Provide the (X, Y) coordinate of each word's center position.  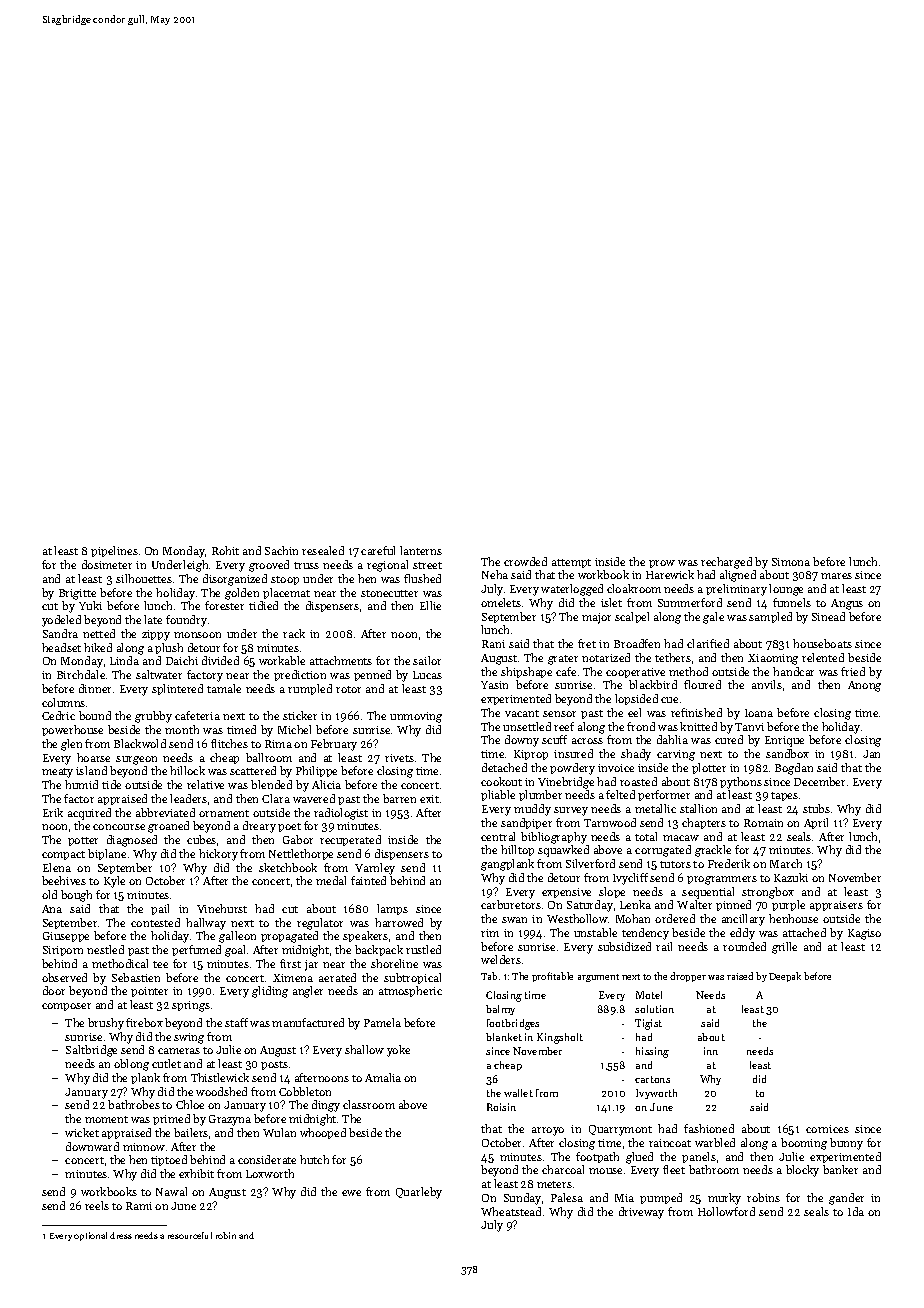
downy (522, 741)
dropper (688, 977)
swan (514, 920)
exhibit (196, 1173)
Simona (791, 562)
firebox (144, 1022)
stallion (698, 808)
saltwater (159, 674)
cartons (652, 1079)
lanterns (421, 550)
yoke (398, 1051)
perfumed (196, 950)
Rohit (225, 550)
